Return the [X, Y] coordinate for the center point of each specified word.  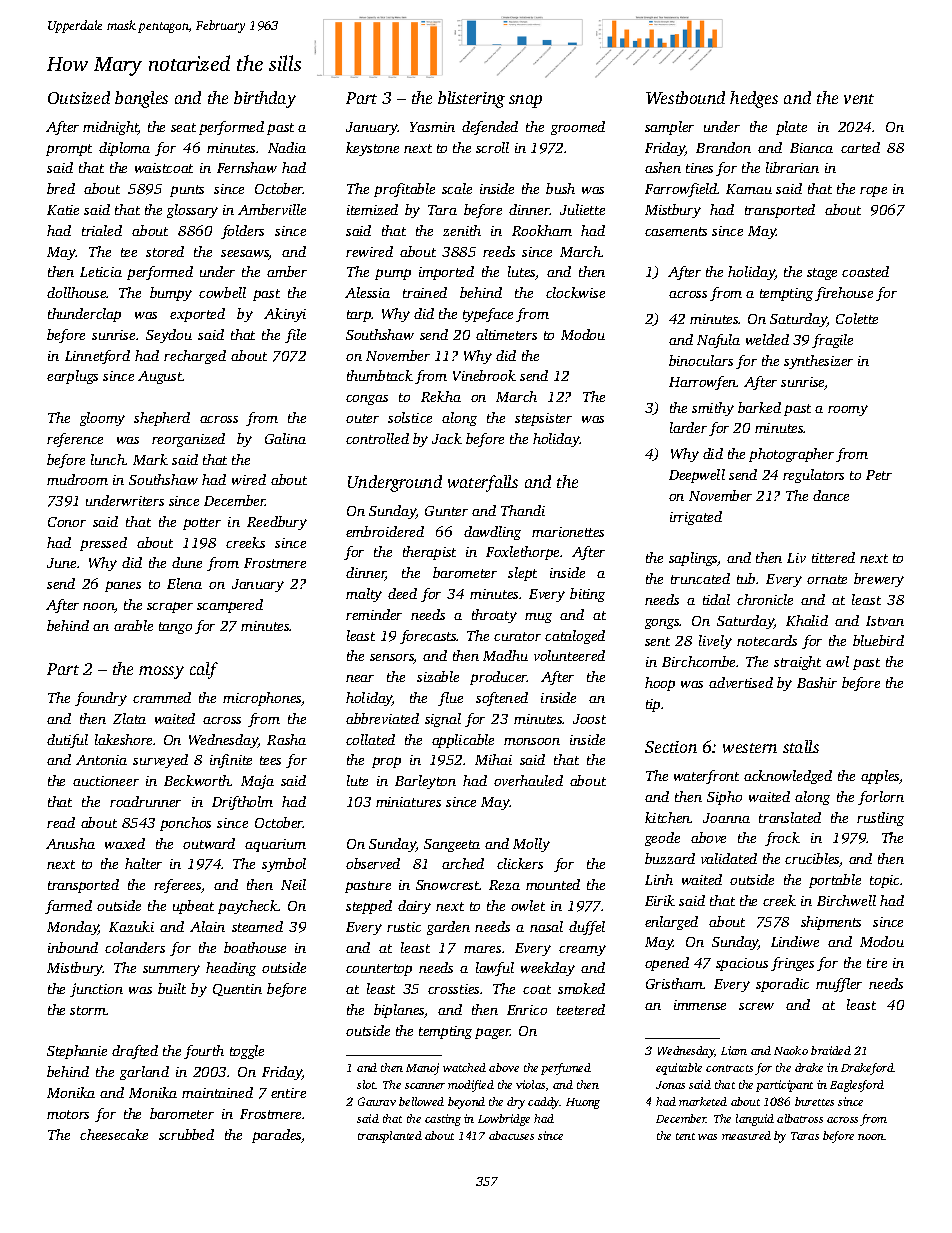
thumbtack [380, 375]
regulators [813, 476]
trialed [102, 230]
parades [277, 1136]
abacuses [511, 1135]
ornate [827, 579]
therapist [429, 553]
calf [204, 670]
